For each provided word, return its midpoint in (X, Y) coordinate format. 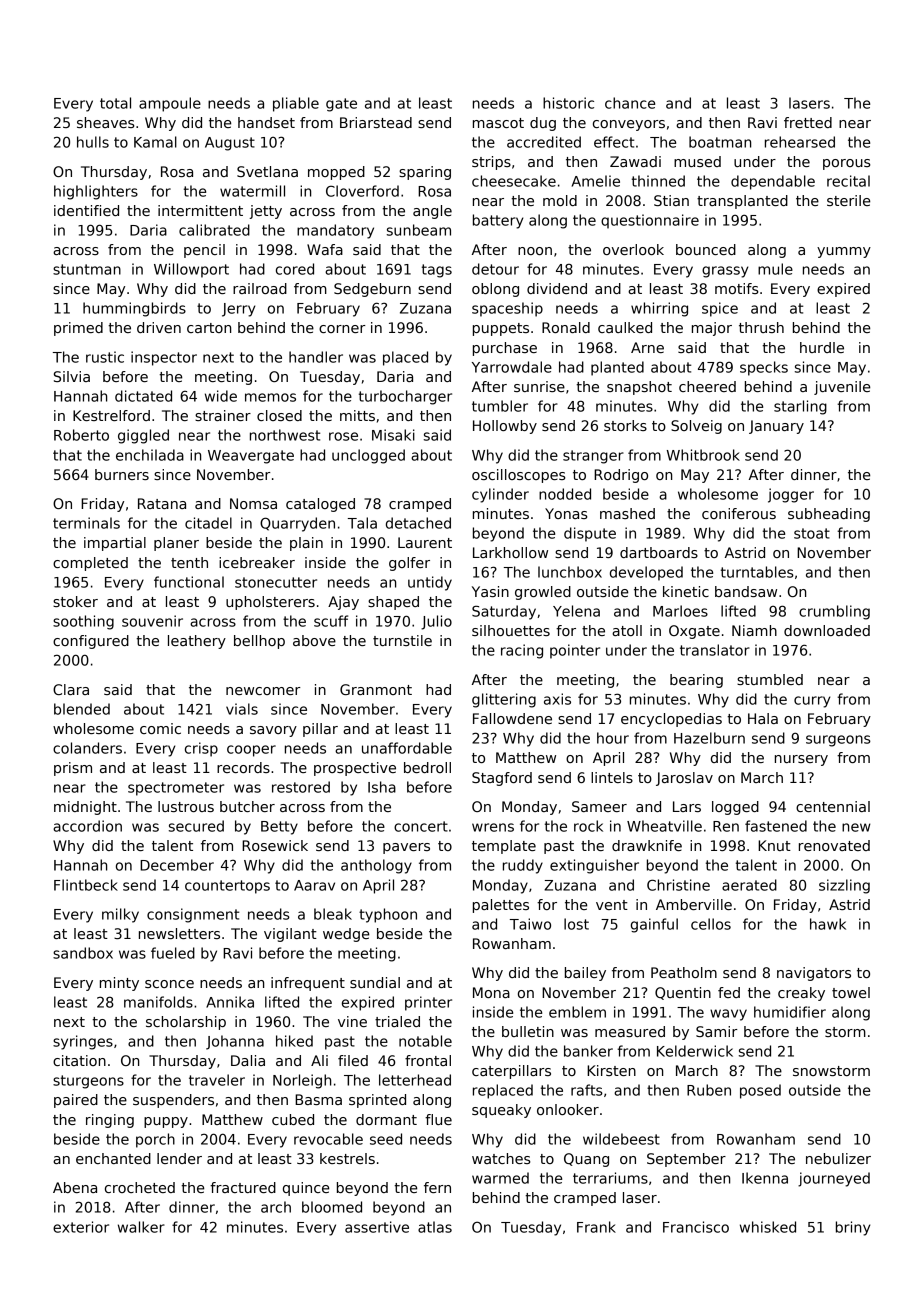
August (230, 144)
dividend (557, 288)
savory (273, 731)
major (712, 329)
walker (141, 1227)
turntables (757, 572)
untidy (430, 583)
